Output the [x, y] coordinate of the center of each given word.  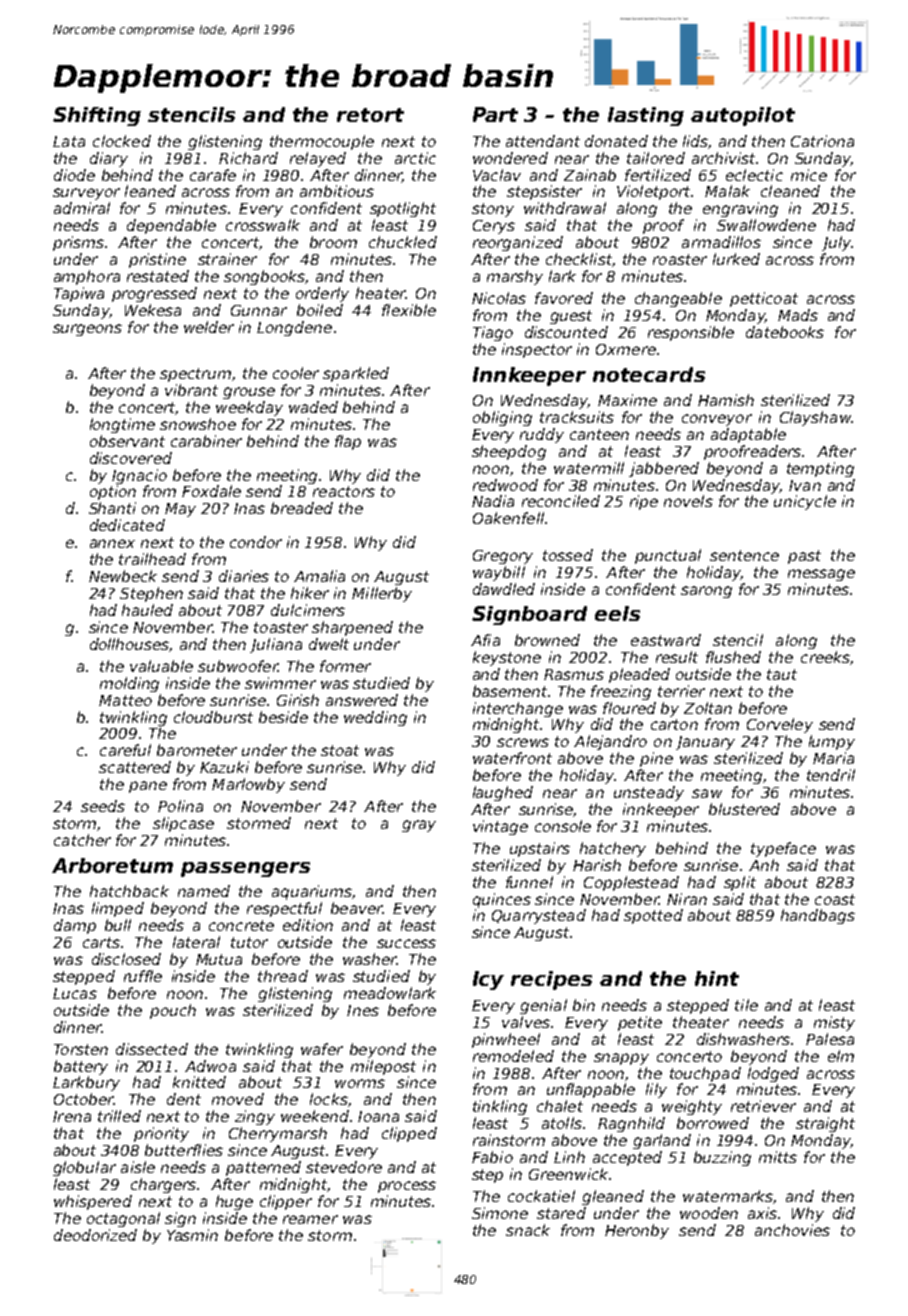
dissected [152, 1049]
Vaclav [497, 175]
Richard [248, 158]
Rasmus [574, 674]
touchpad [705, 1074]
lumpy [832, 742]
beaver [357, 908]
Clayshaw [815, 418]
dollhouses [130, 645]
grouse [249, 393]
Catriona [822, 141]
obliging [502, 418]
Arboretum [112, 865]
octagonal [123, 1219]
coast [835, 899]
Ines [363, 1010]
